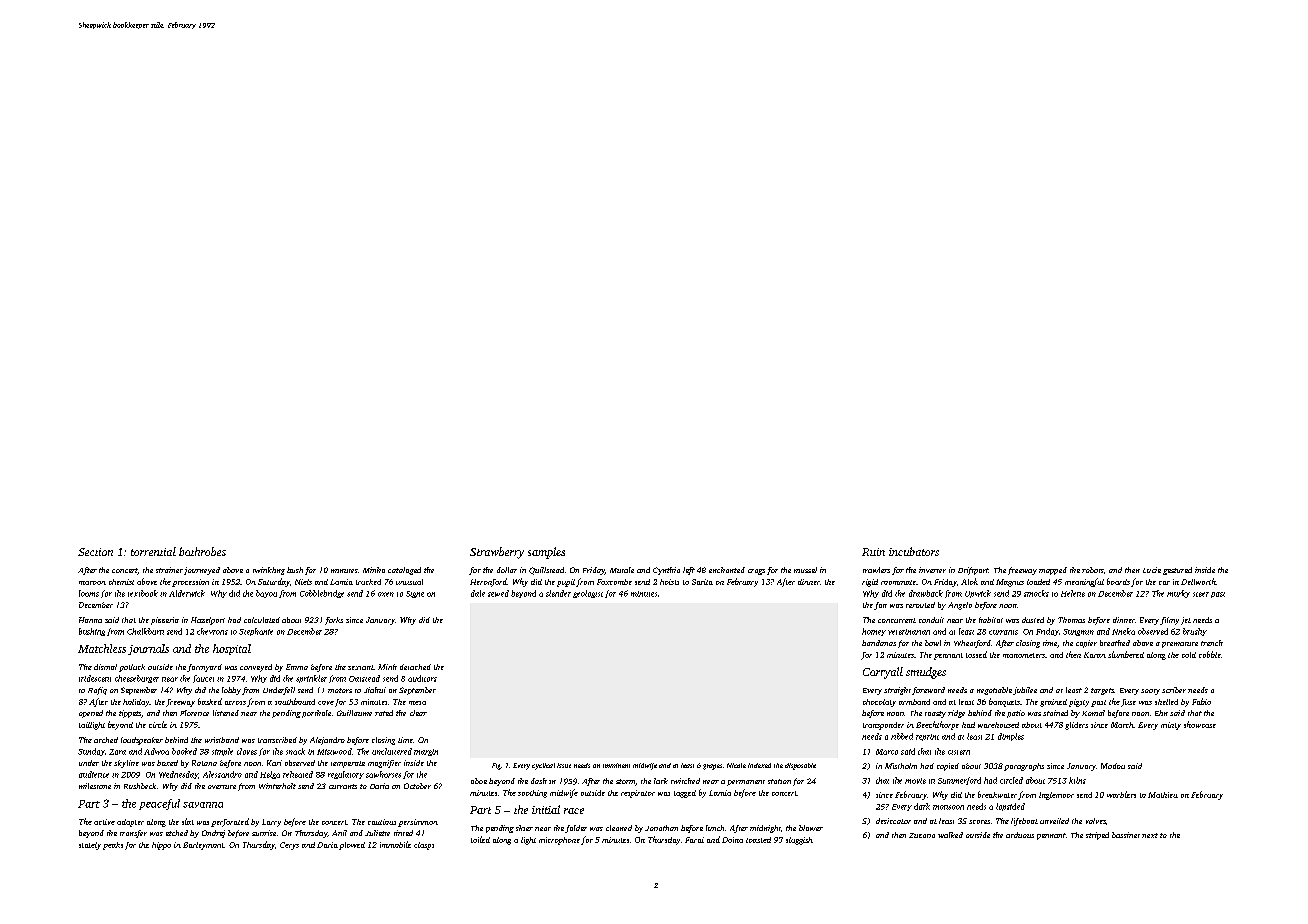 The image size is (1308, 924). What do you see at coordinates (873, 552) in the screenshot?
I see `Ruin` at bounding box center [873, 552].
